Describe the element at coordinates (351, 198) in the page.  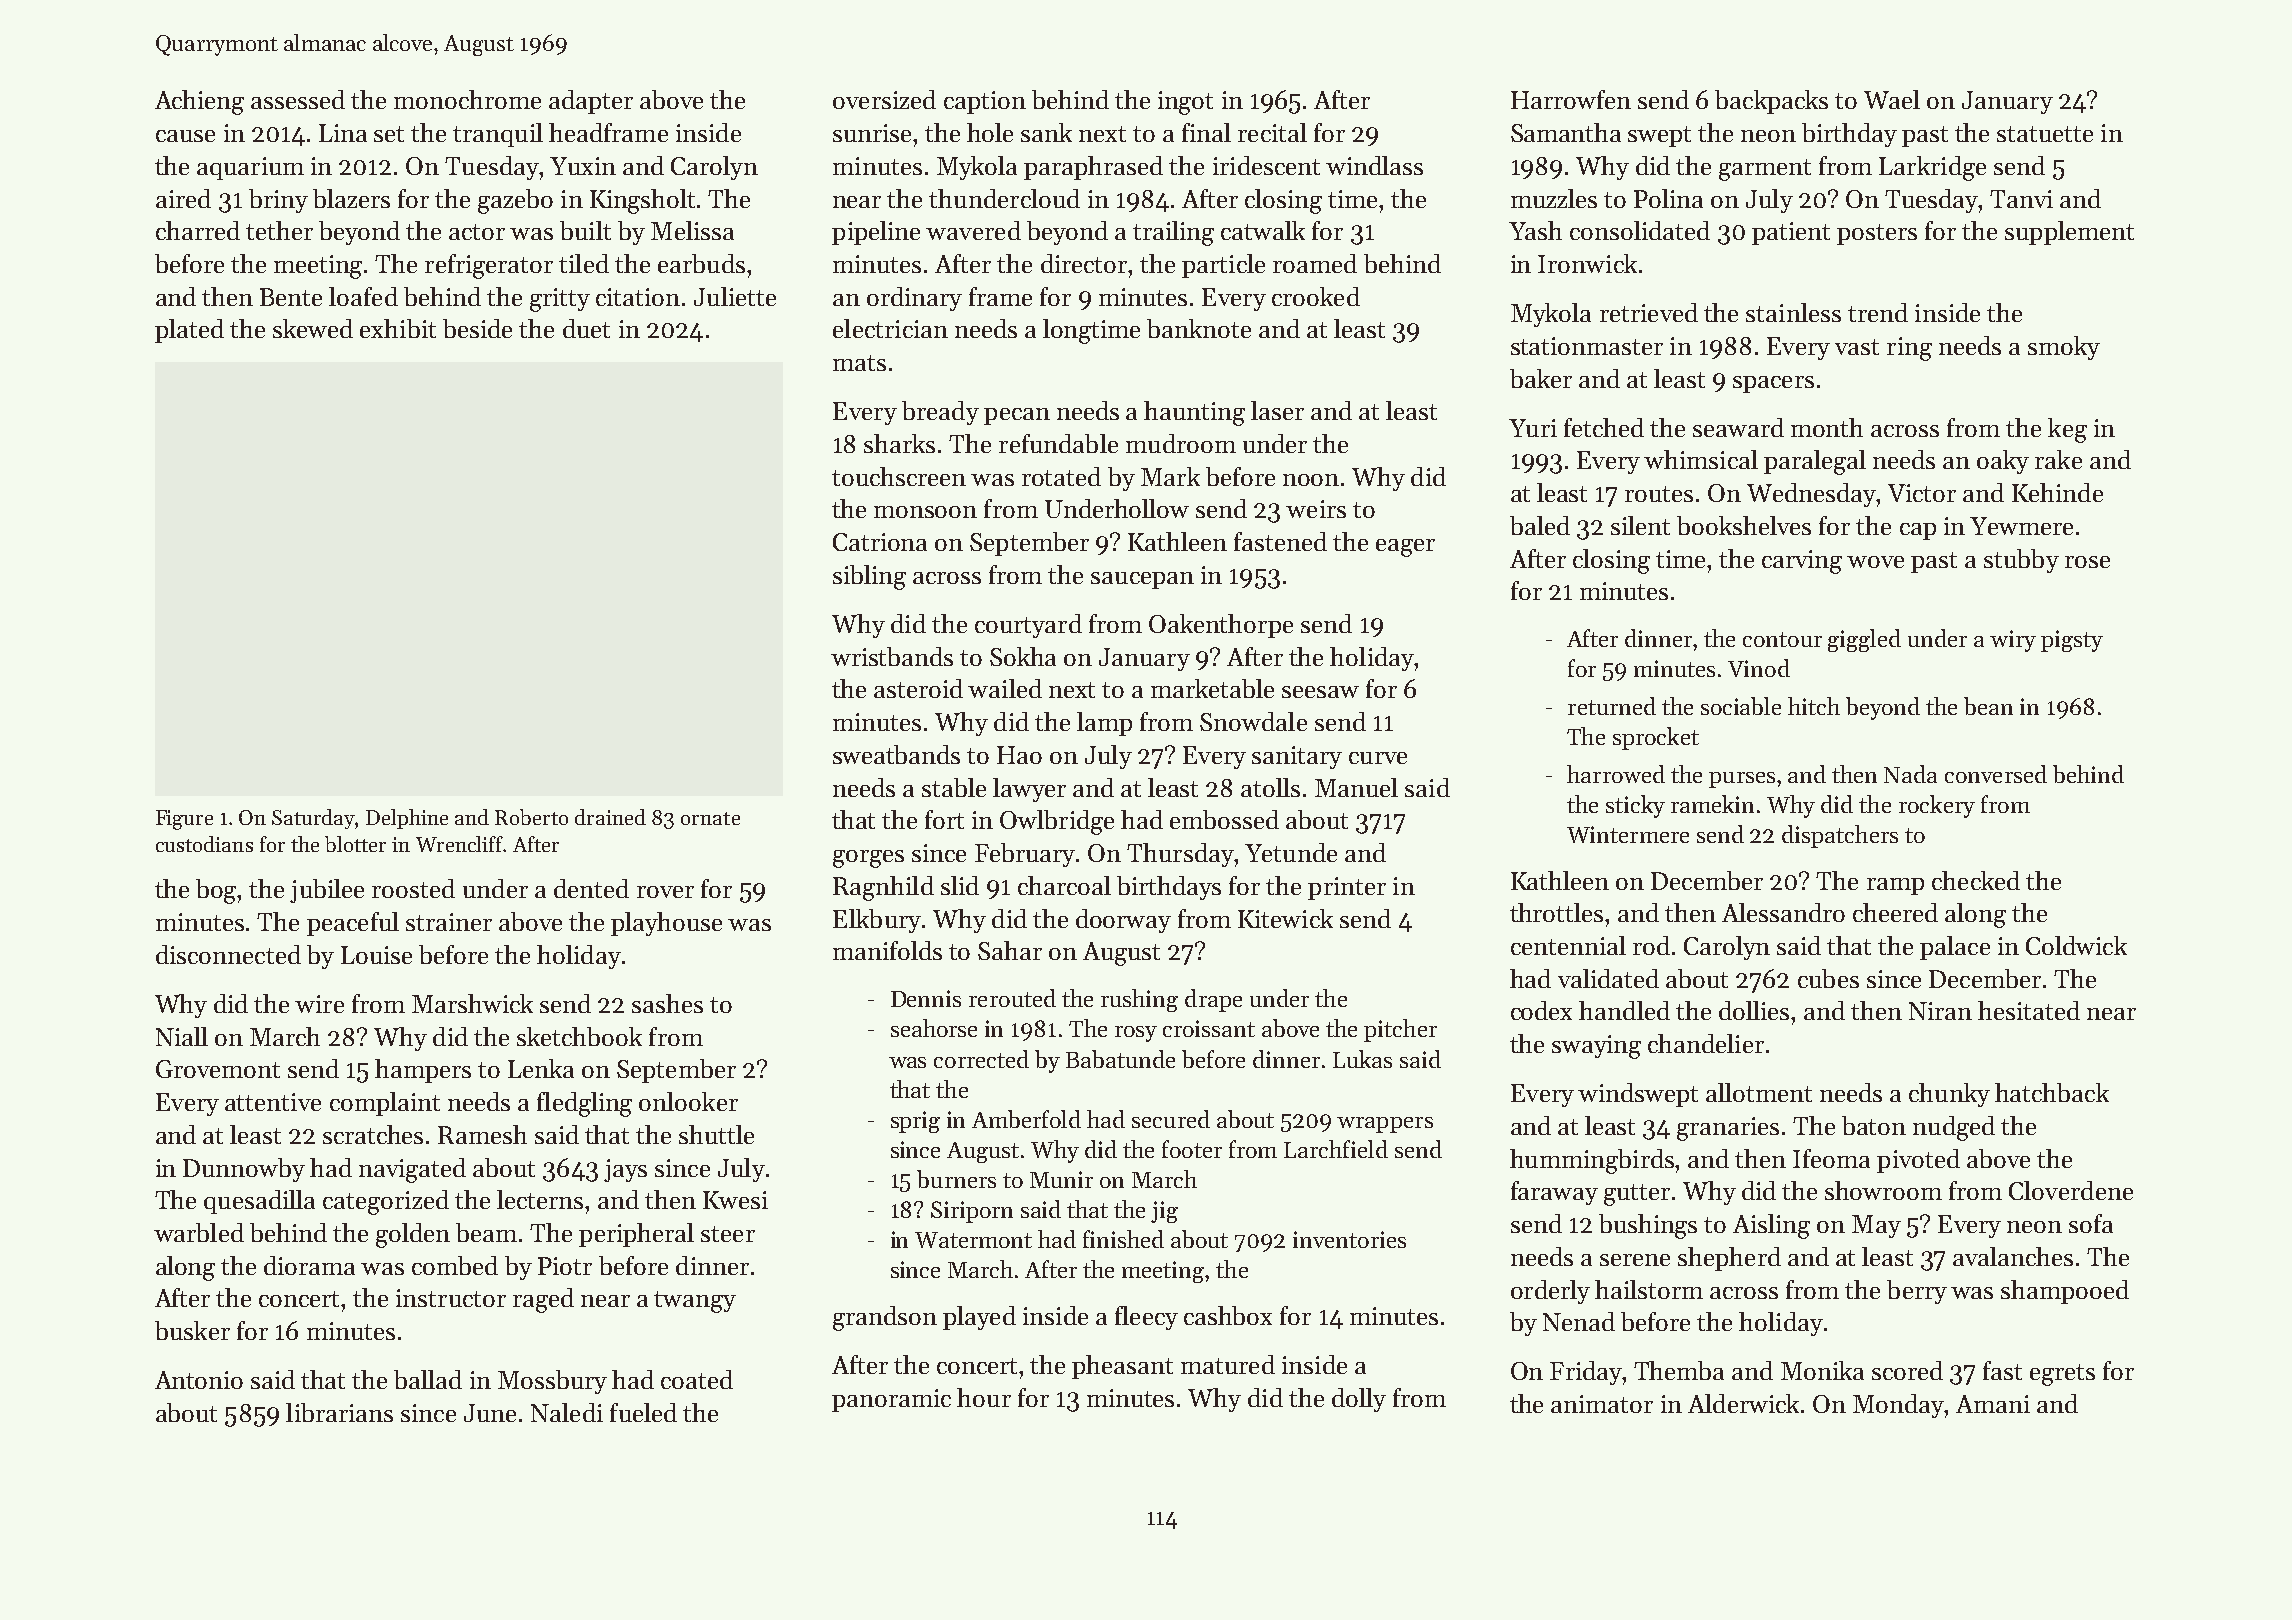
I see `blazers` at that location.
